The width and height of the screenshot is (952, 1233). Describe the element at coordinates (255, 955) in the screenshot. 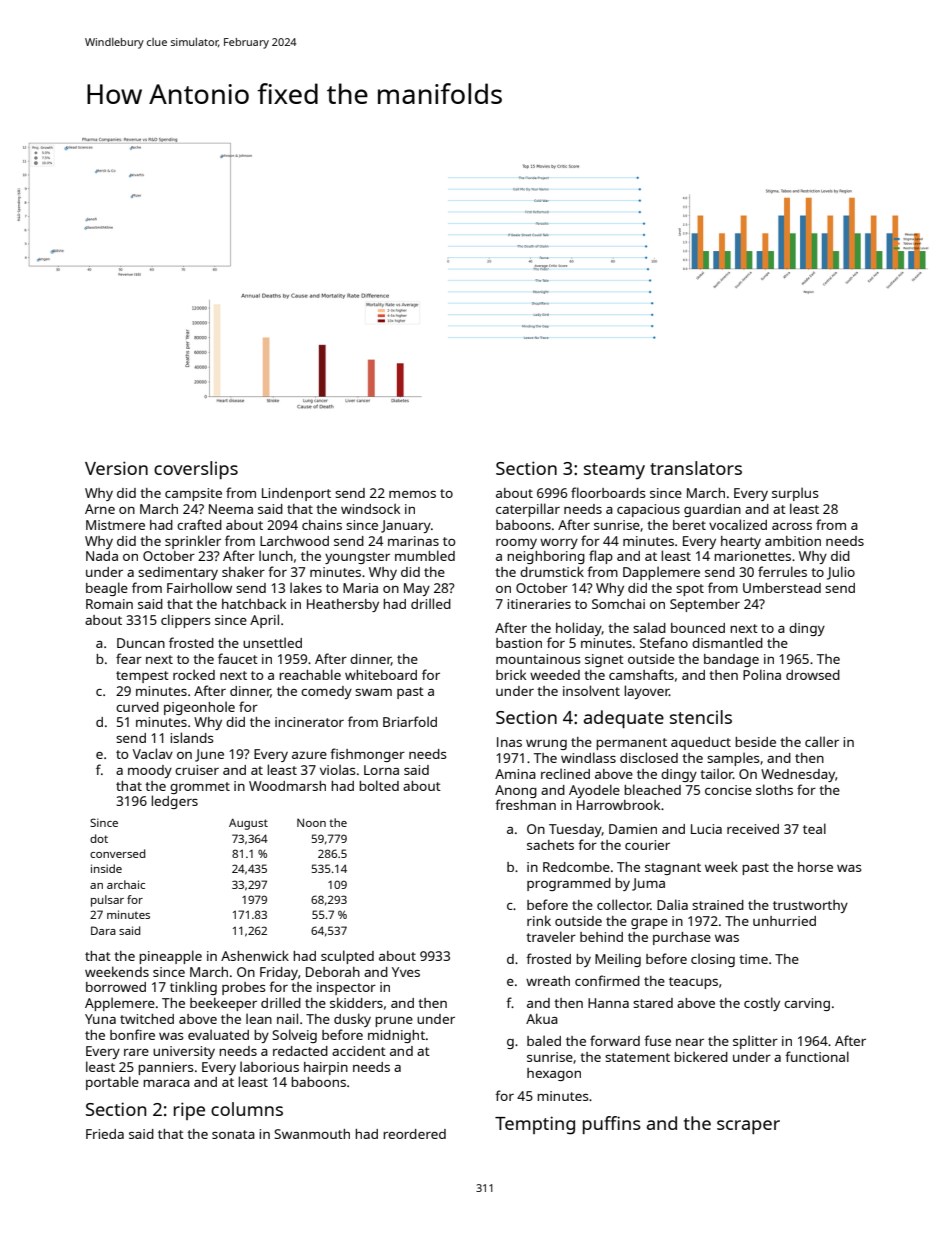

I see `Ashenwick` at that location.
